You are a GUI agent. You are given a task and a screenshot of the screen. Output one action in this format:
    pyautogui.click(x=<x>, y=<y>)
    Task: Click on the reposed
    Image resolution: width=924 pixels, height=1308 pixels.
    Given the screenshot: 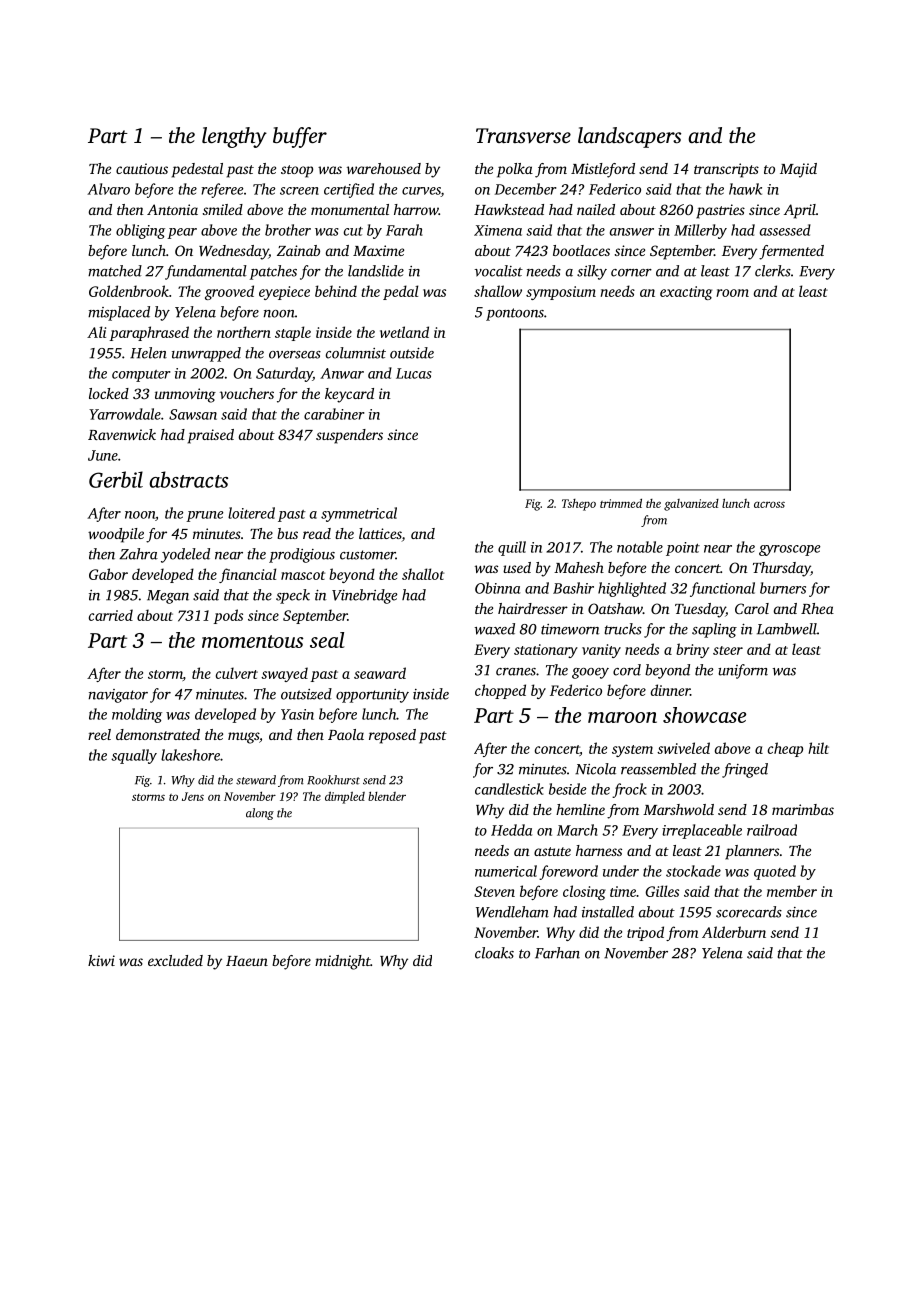 What is the action you would take?
    pyautogui.click(x=392, y=736)
